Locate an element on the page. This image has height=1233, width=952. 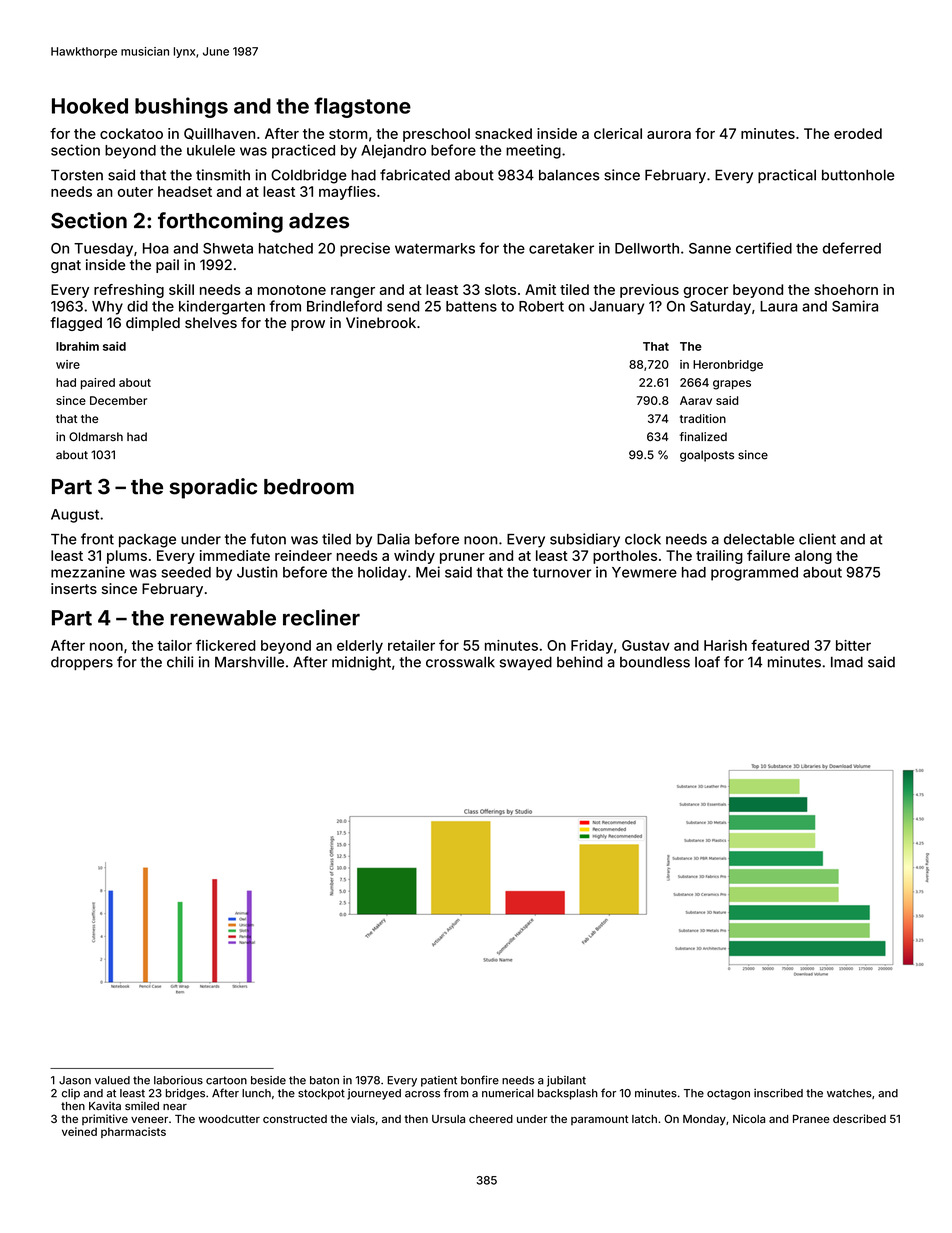
droppers is located at coordinates (82, 663).
